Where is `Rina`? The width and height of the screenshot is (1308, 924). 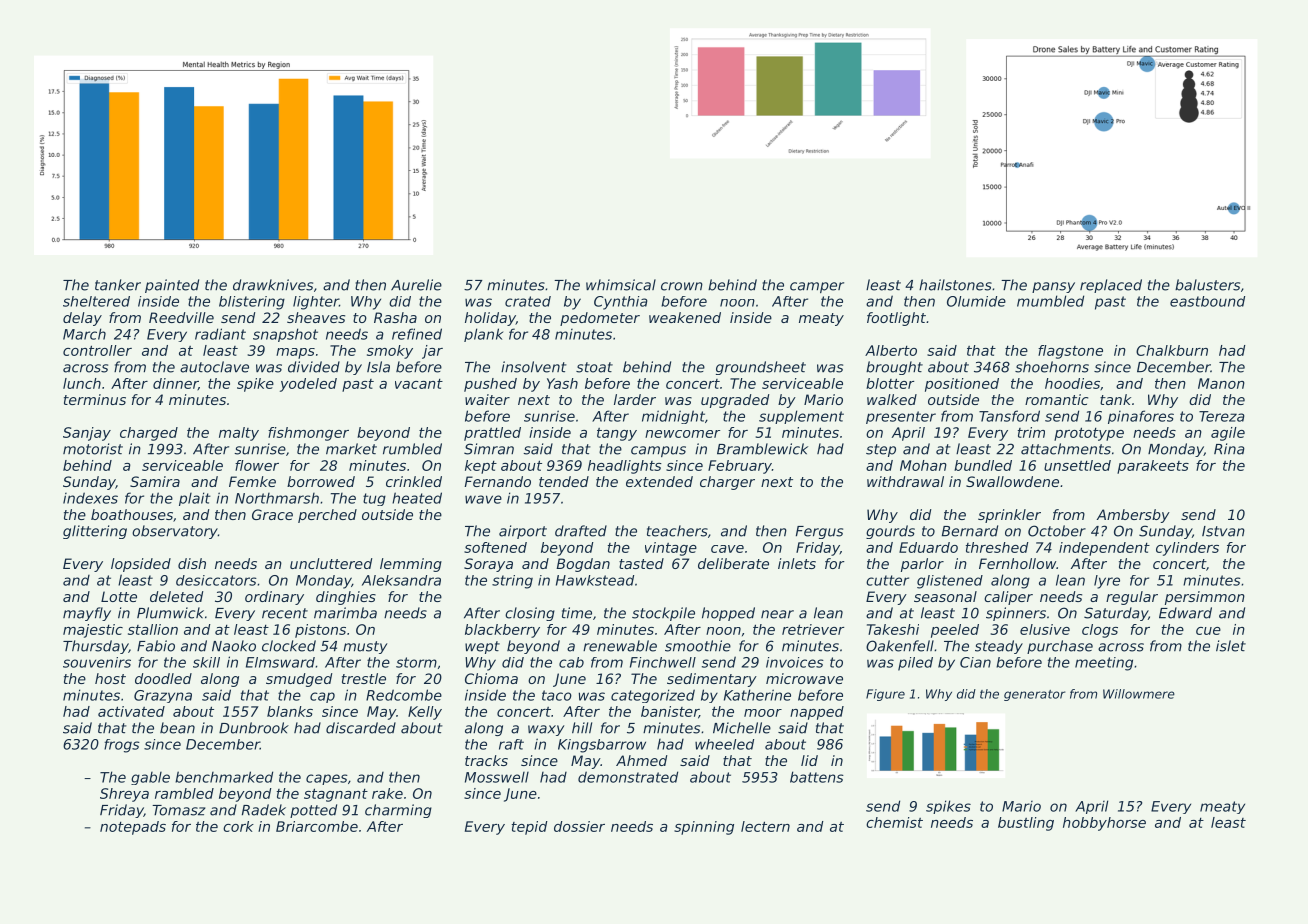 Rina is located at coordinates (1229, 449).
